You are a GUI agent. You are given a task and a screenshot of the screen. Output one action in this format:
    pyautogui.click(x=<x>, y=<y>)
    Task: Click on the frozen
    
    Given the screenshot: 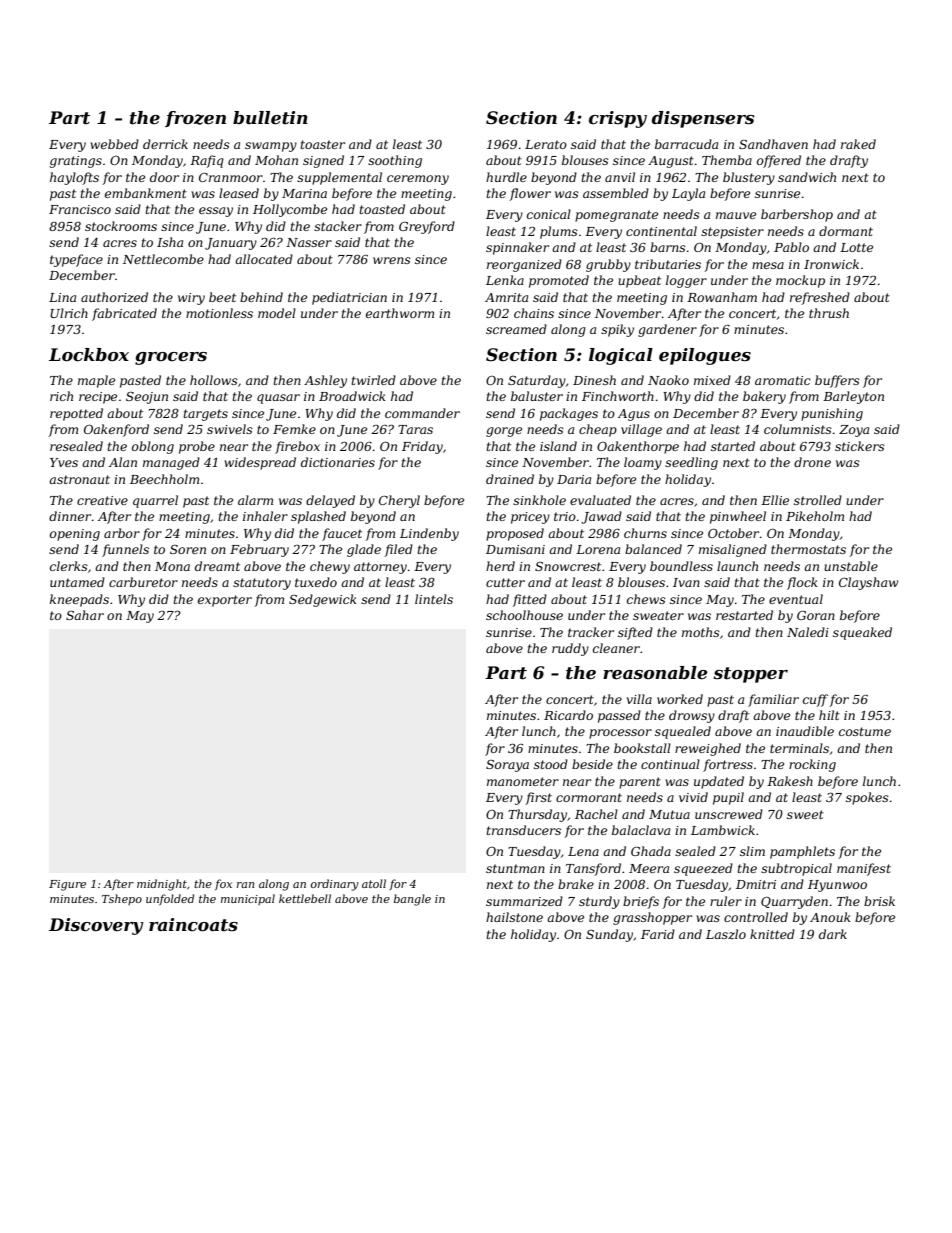 What is the action you would take?
    pyautogui.click(x=195, y=119)
